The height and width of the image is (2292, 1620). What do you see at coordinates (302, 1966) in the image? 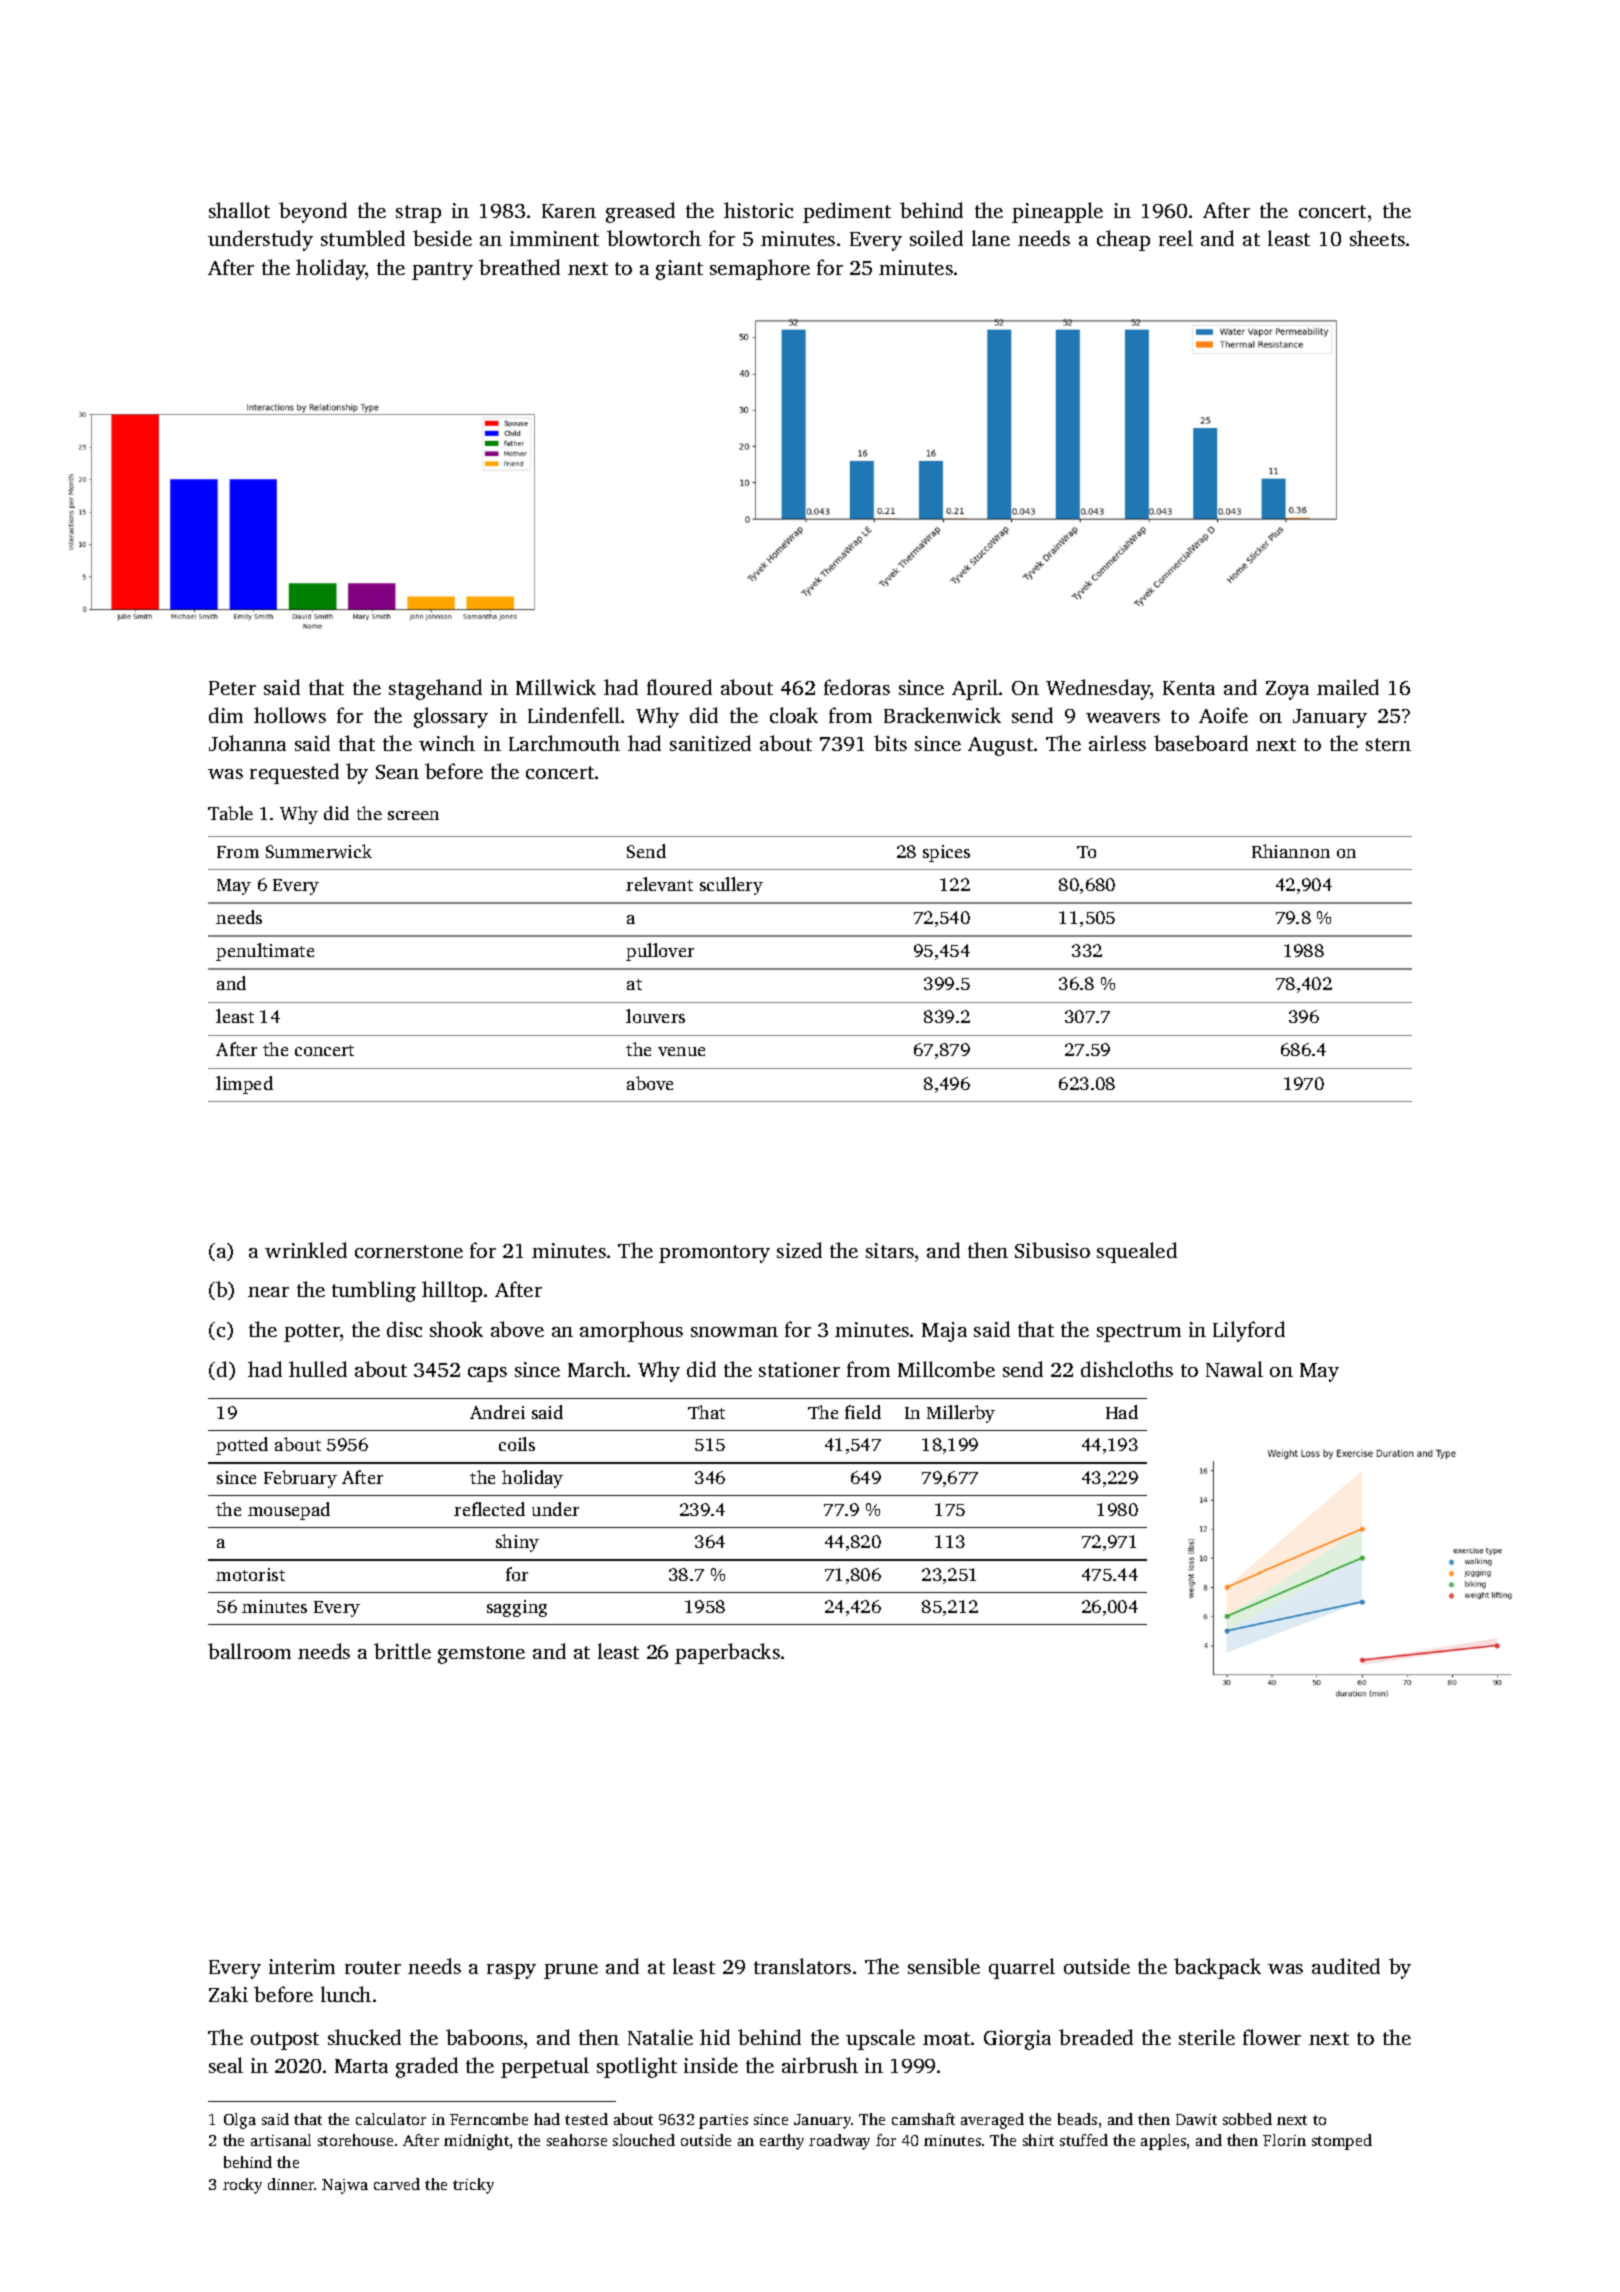
I see `interim` at bounding box center [302, 1966].
